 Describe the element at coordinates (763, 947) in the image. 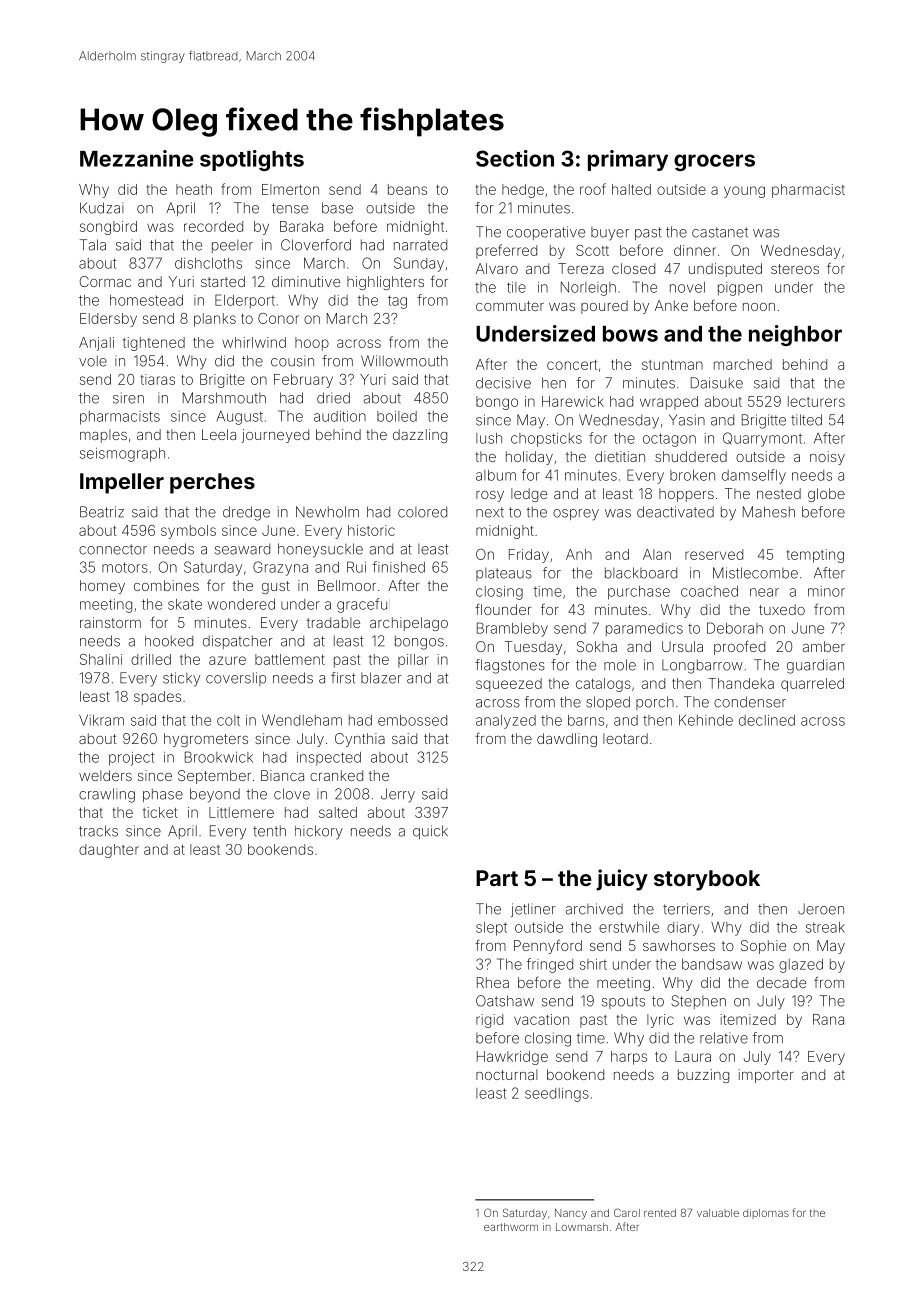

I see `Sophie` at that location.
